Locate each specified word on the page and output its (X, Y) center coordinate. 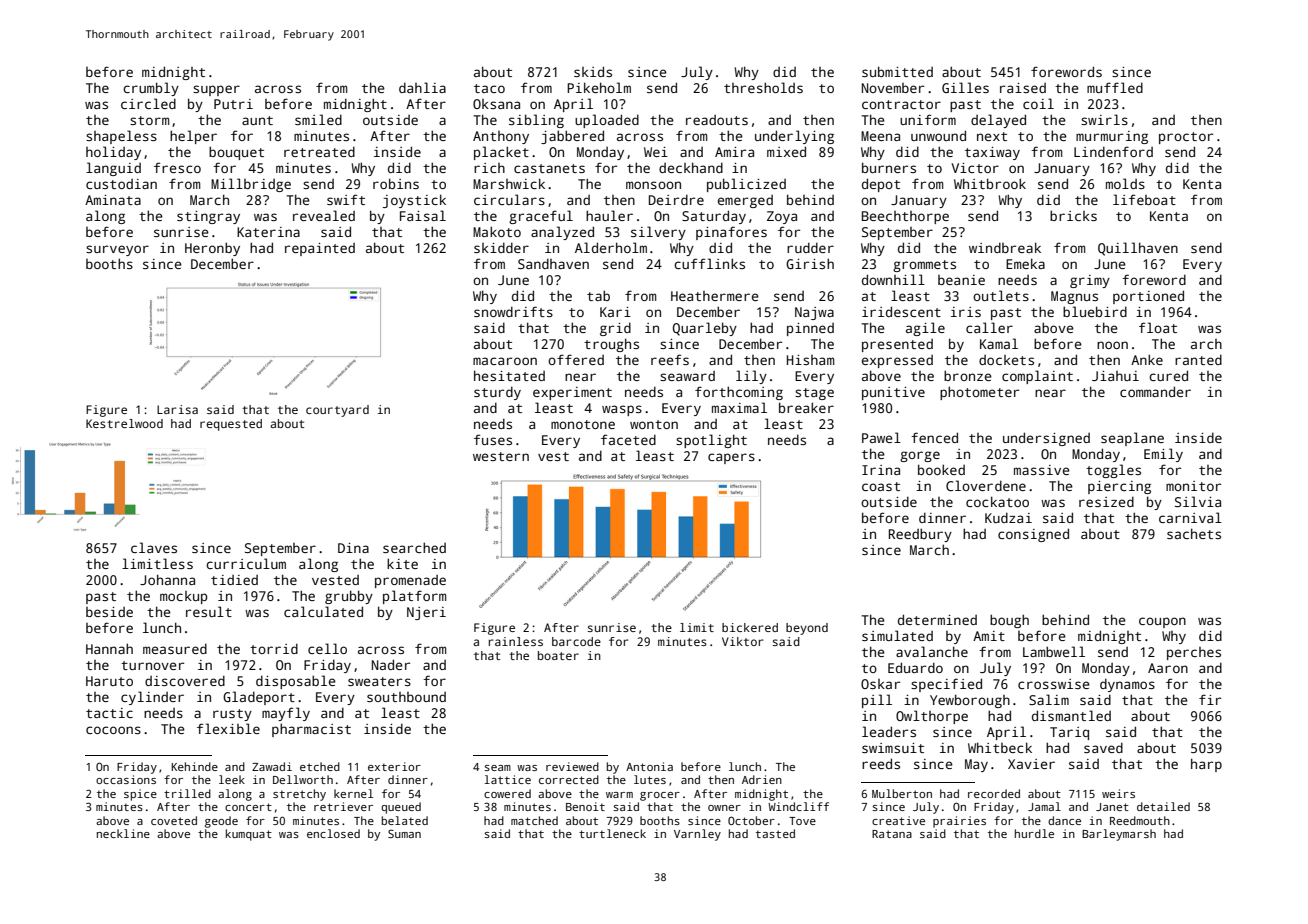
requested (231, 425)
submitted (897, 71)
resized (1106, 501)
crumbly (151, 89)
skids (593, 71)
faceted (628, 439)
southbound (406, 697)
